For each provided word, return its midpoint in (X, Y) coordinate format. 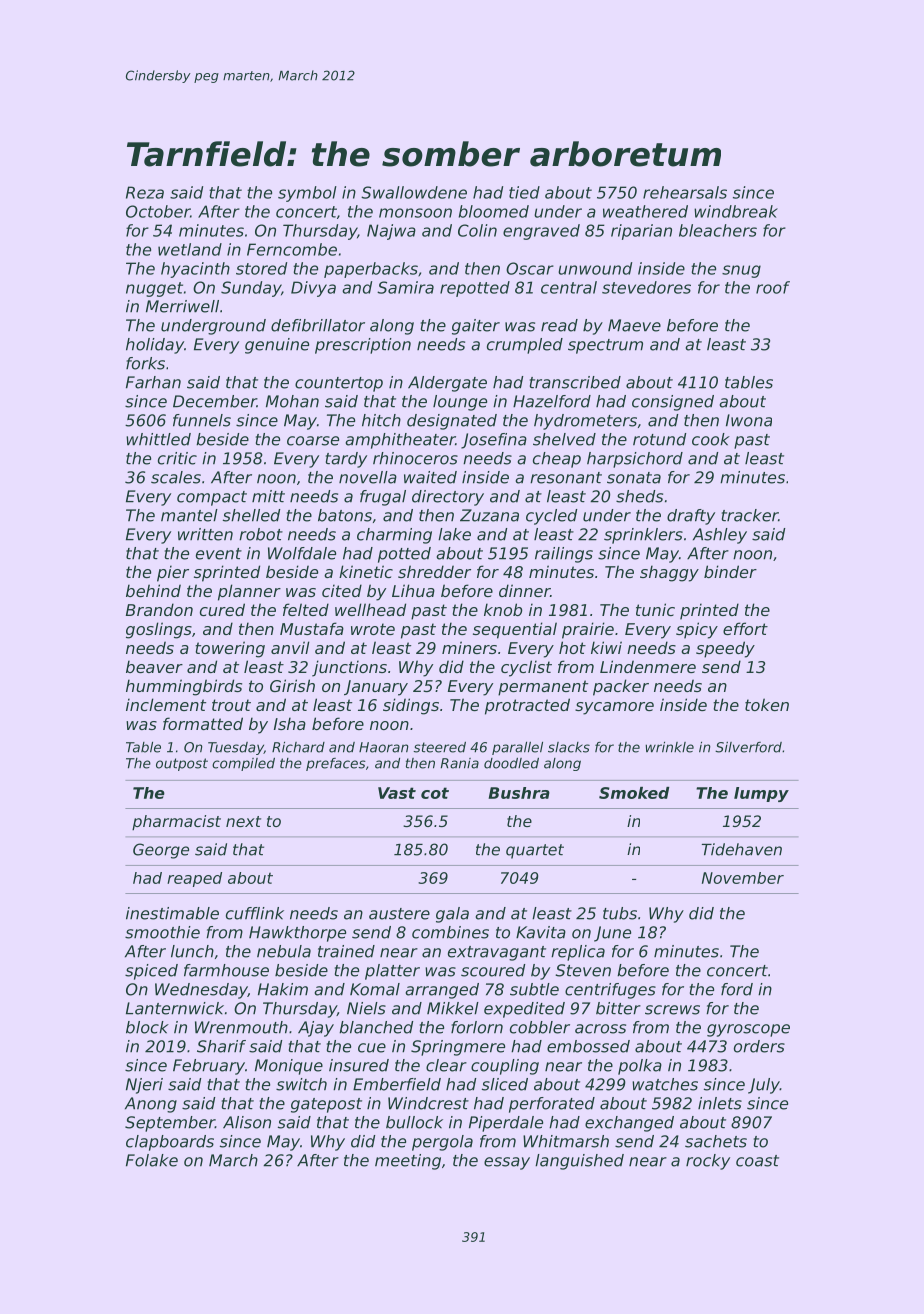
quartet (535, 851)
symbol (307, 194)
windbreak (736, 211)
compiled (243, 764)
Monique (289, 1067)
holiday (155, 346)
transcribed (575, 382)
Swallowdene (414, 192)
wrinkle (669, 747)
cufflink (255, 913)
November (743, 878)
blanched (376, 1027)
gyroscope (748, 1030)
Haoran (384, 747)
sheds (639, 496)
